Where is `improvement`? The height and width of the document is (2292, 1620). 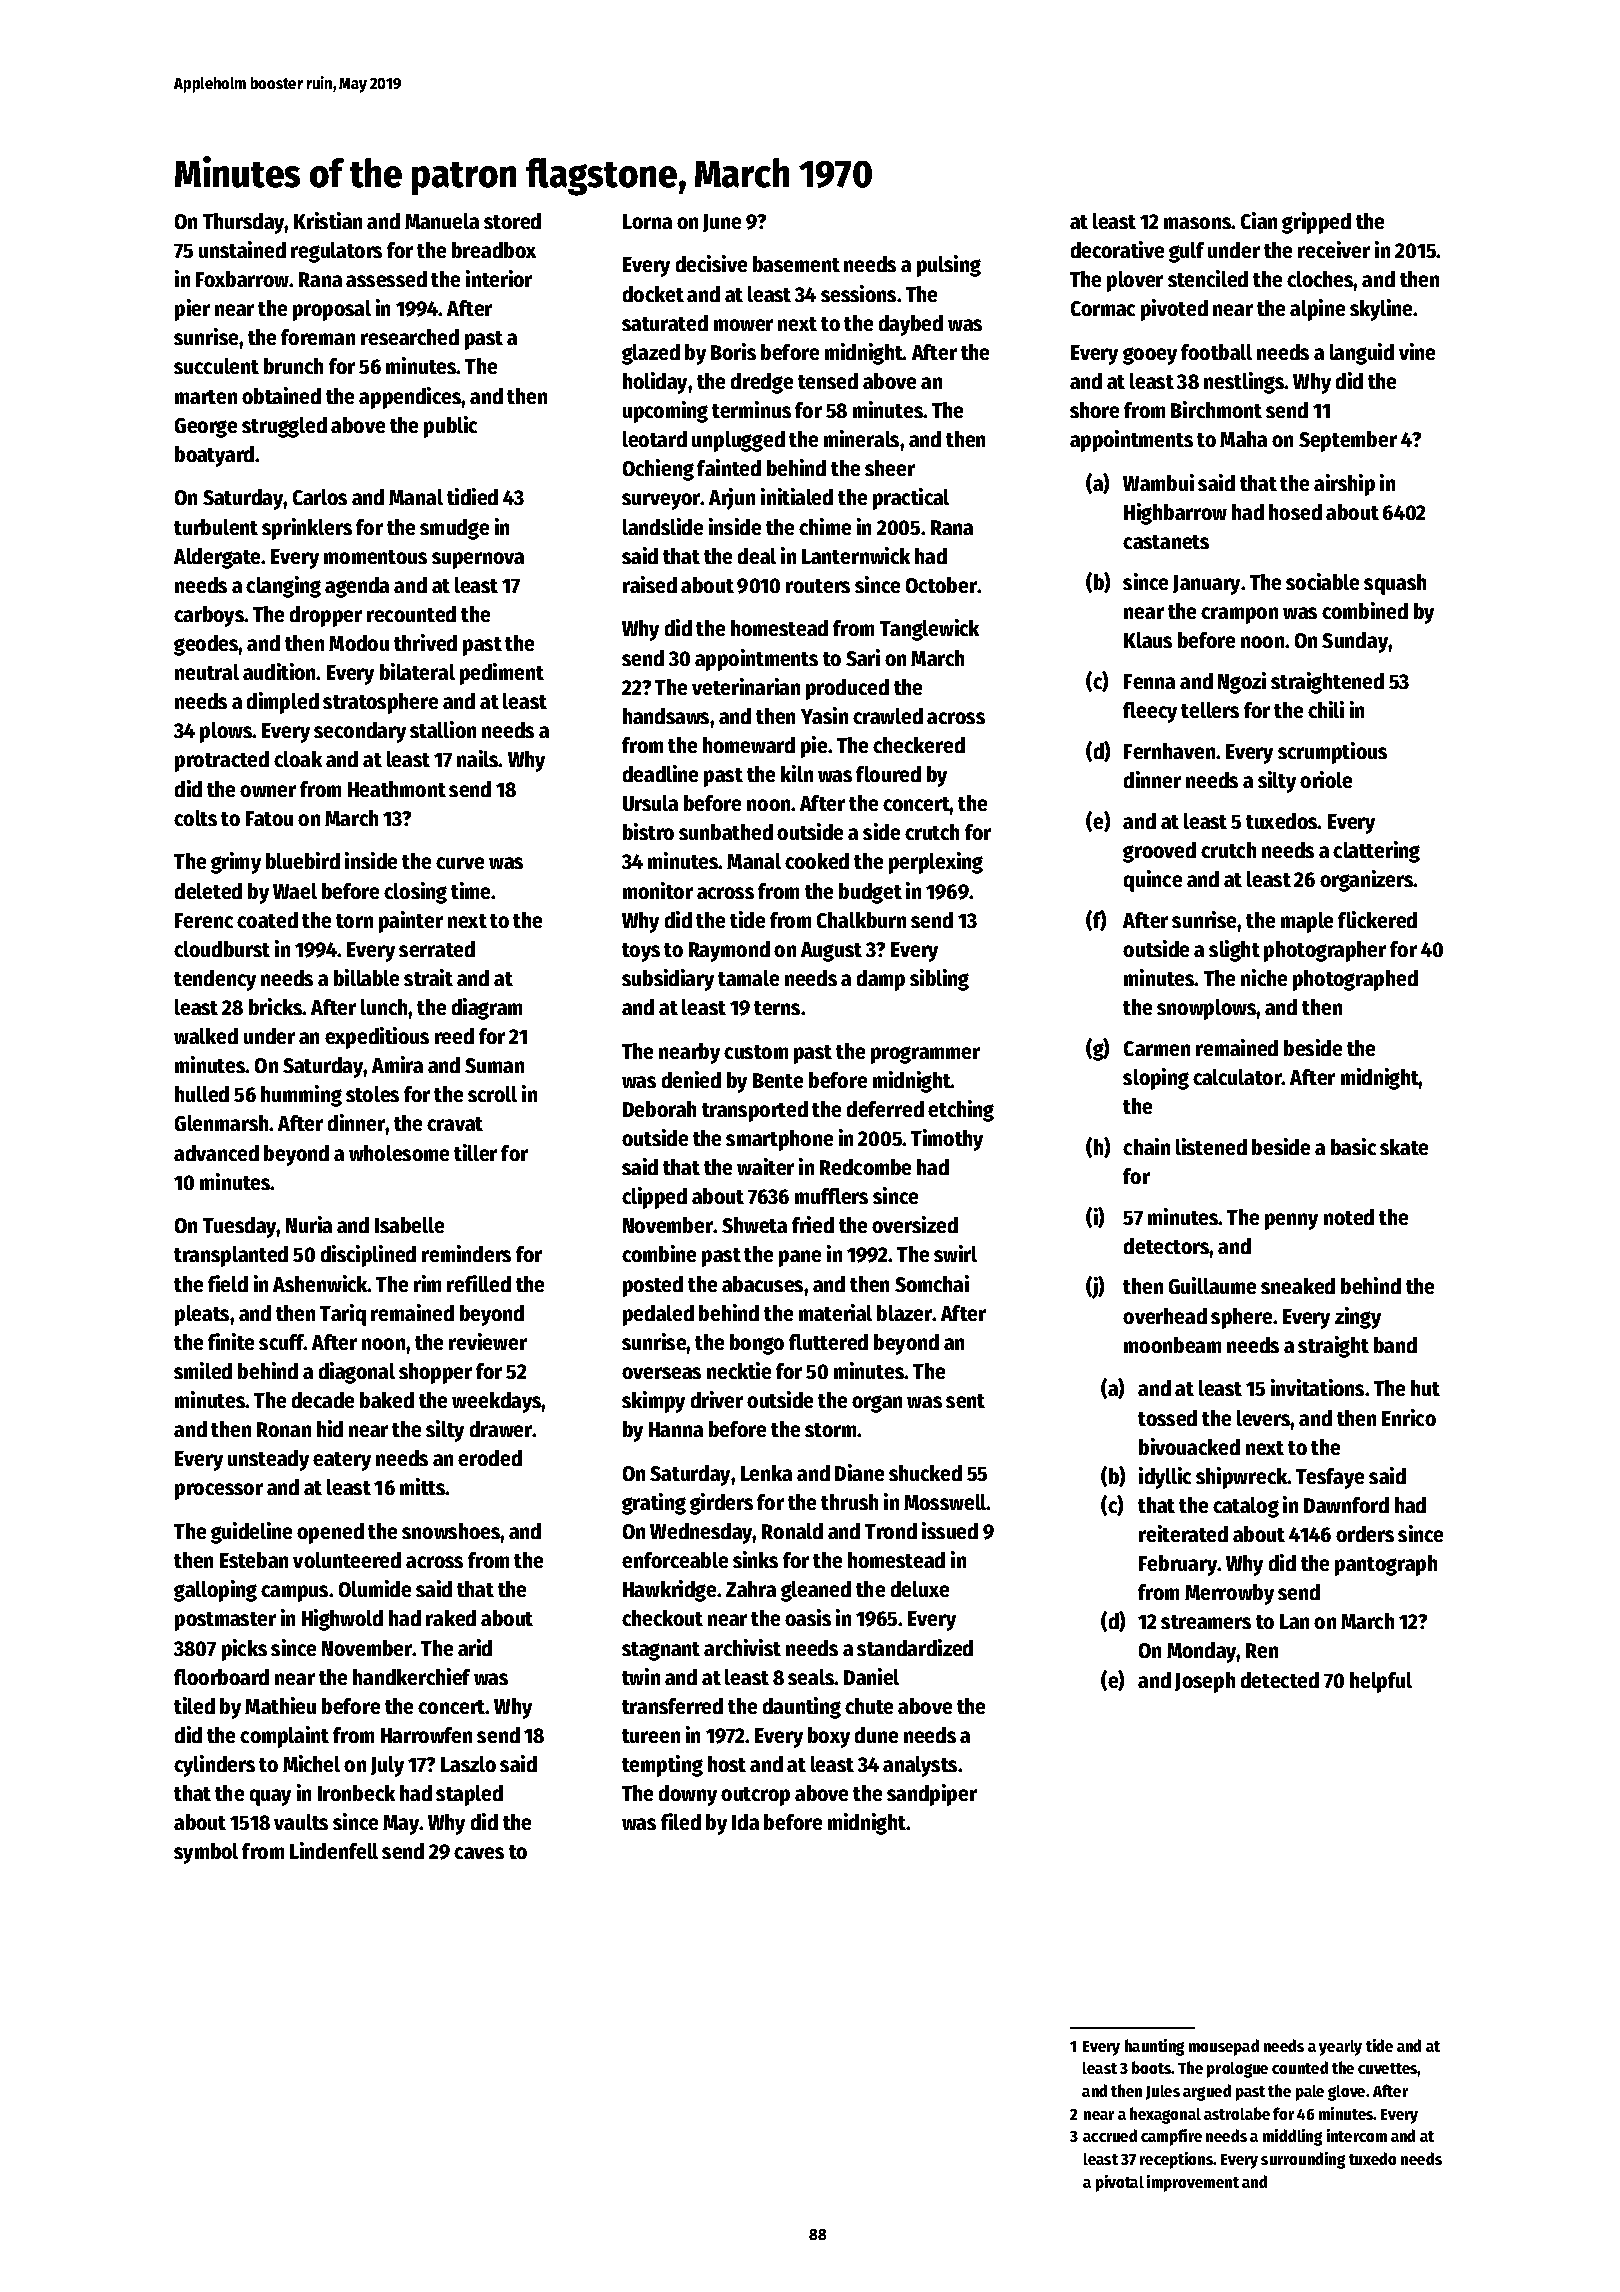 improvement is located at coordinates (1193, 2183).
